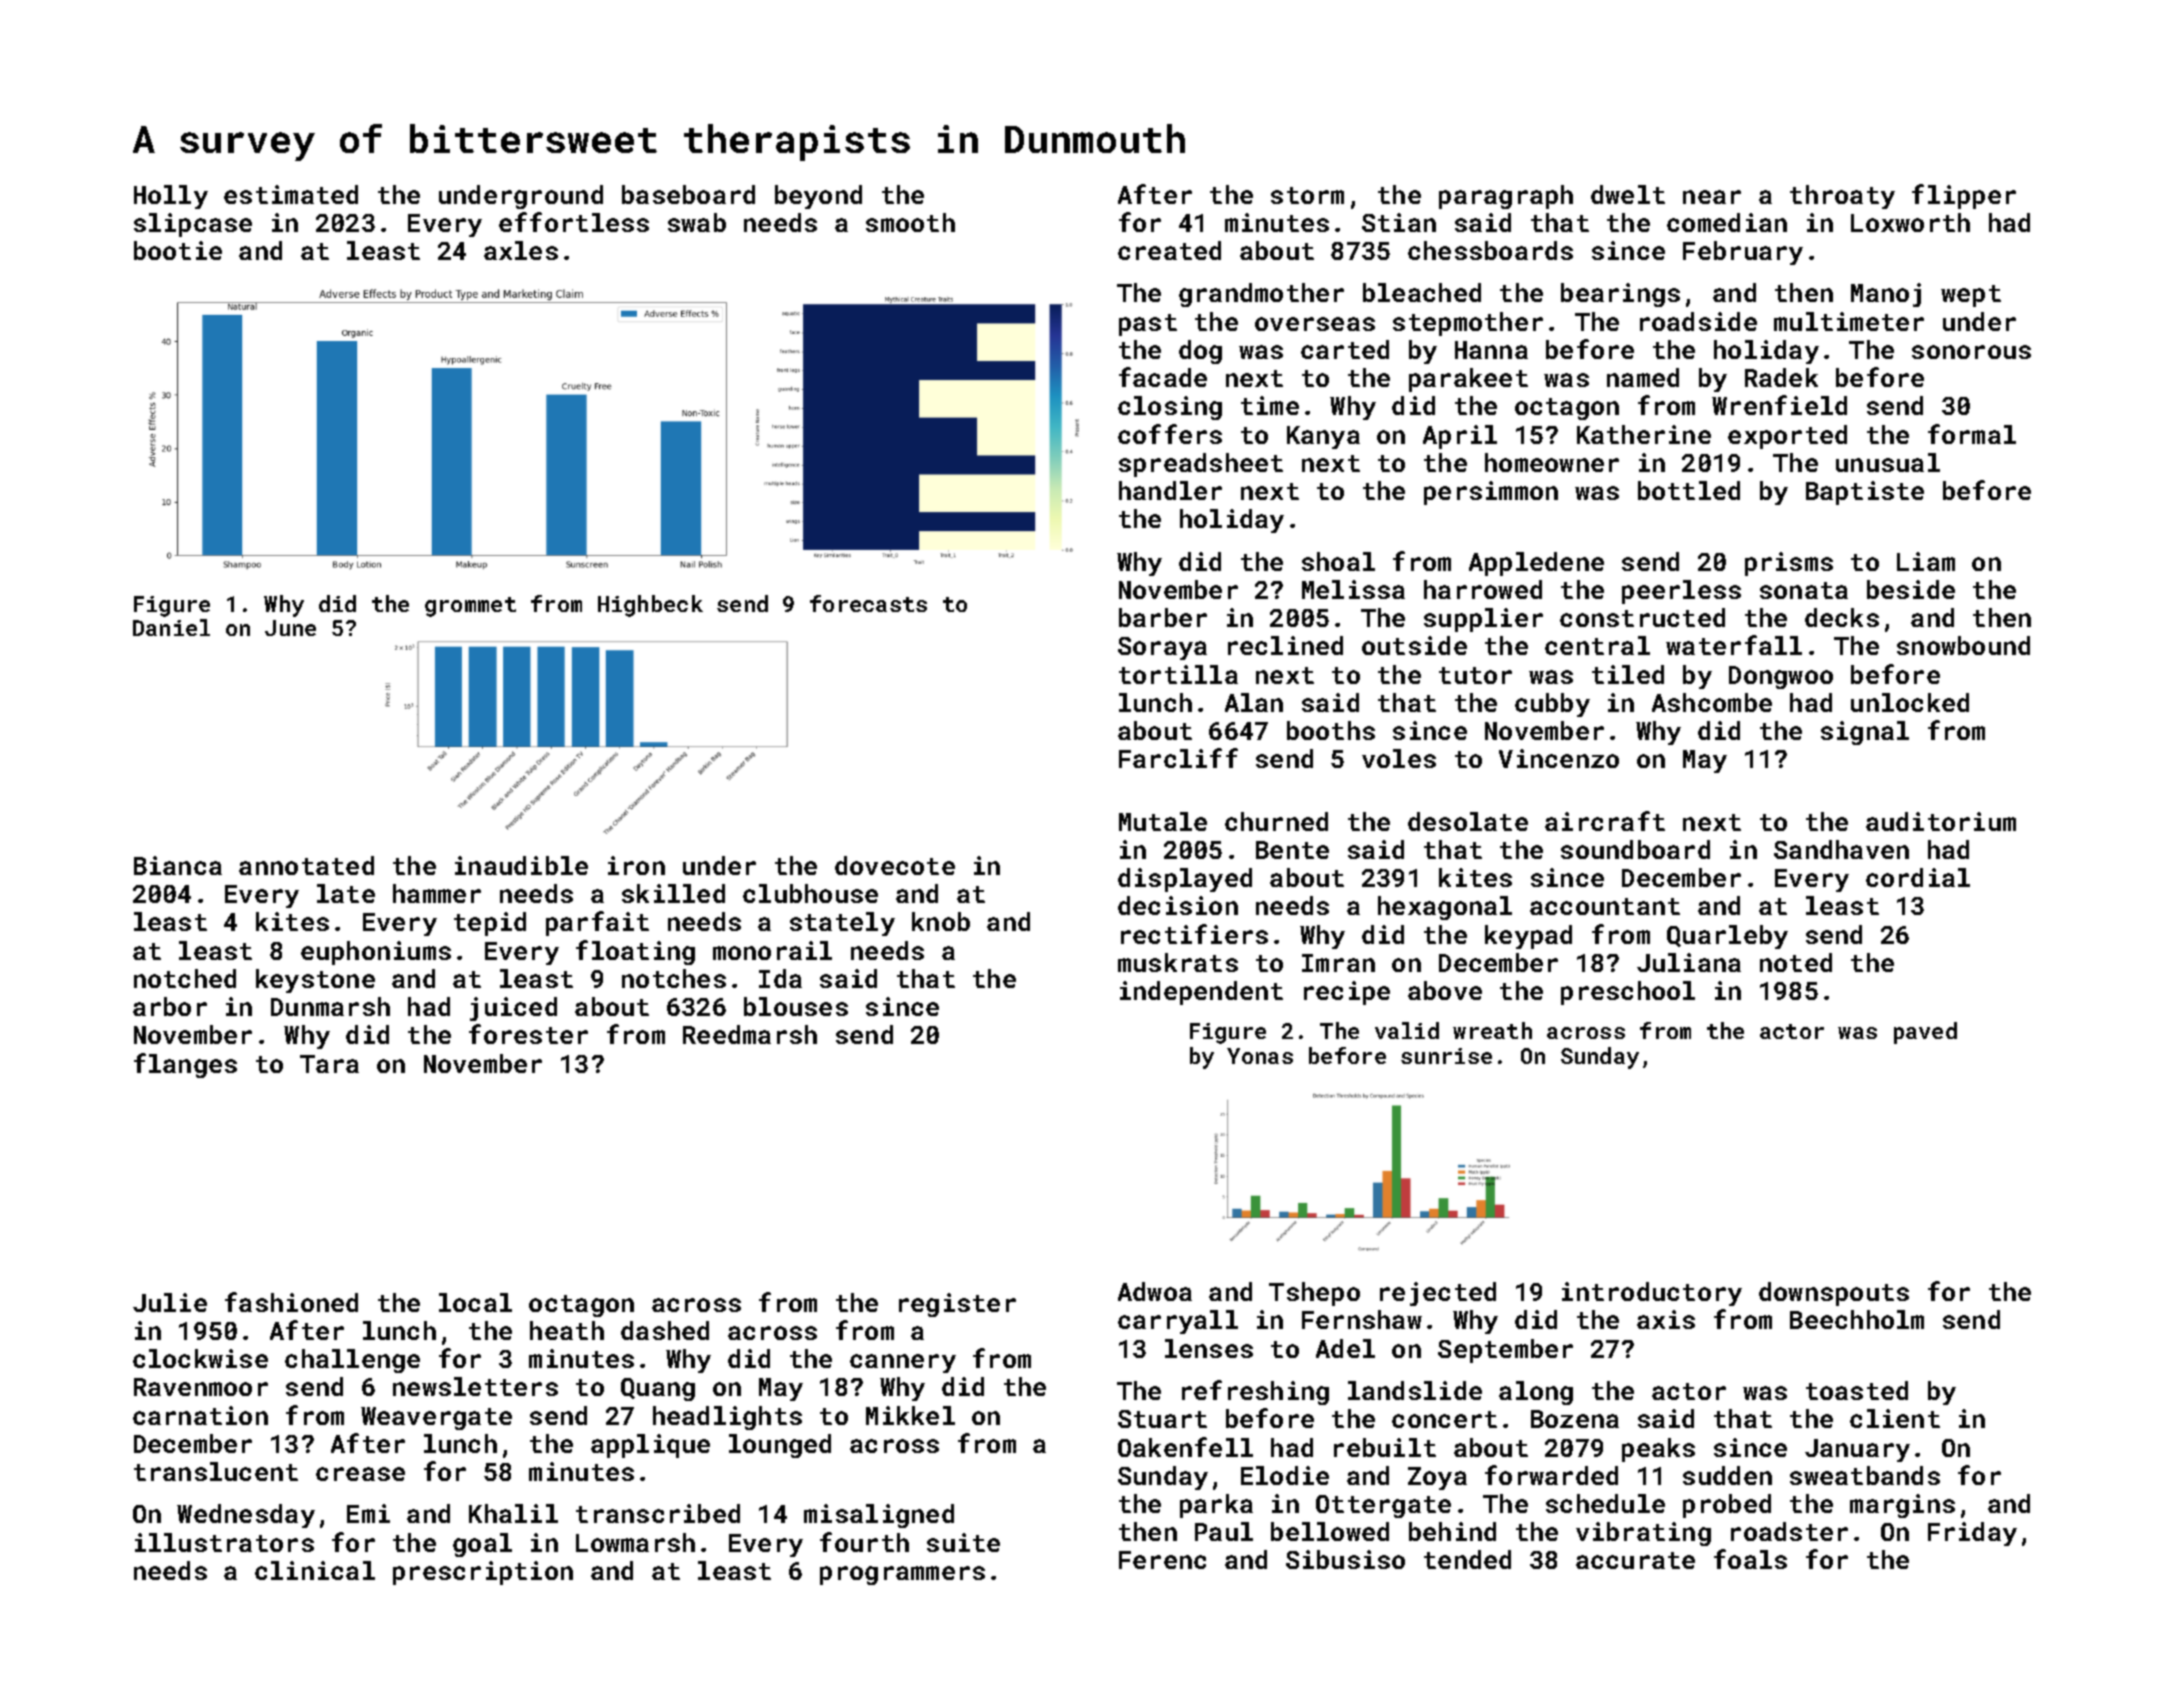 Image resolution: width=2178 pixels, height=1683 pixels. I want to click on Daniel, so click(171, 627).
